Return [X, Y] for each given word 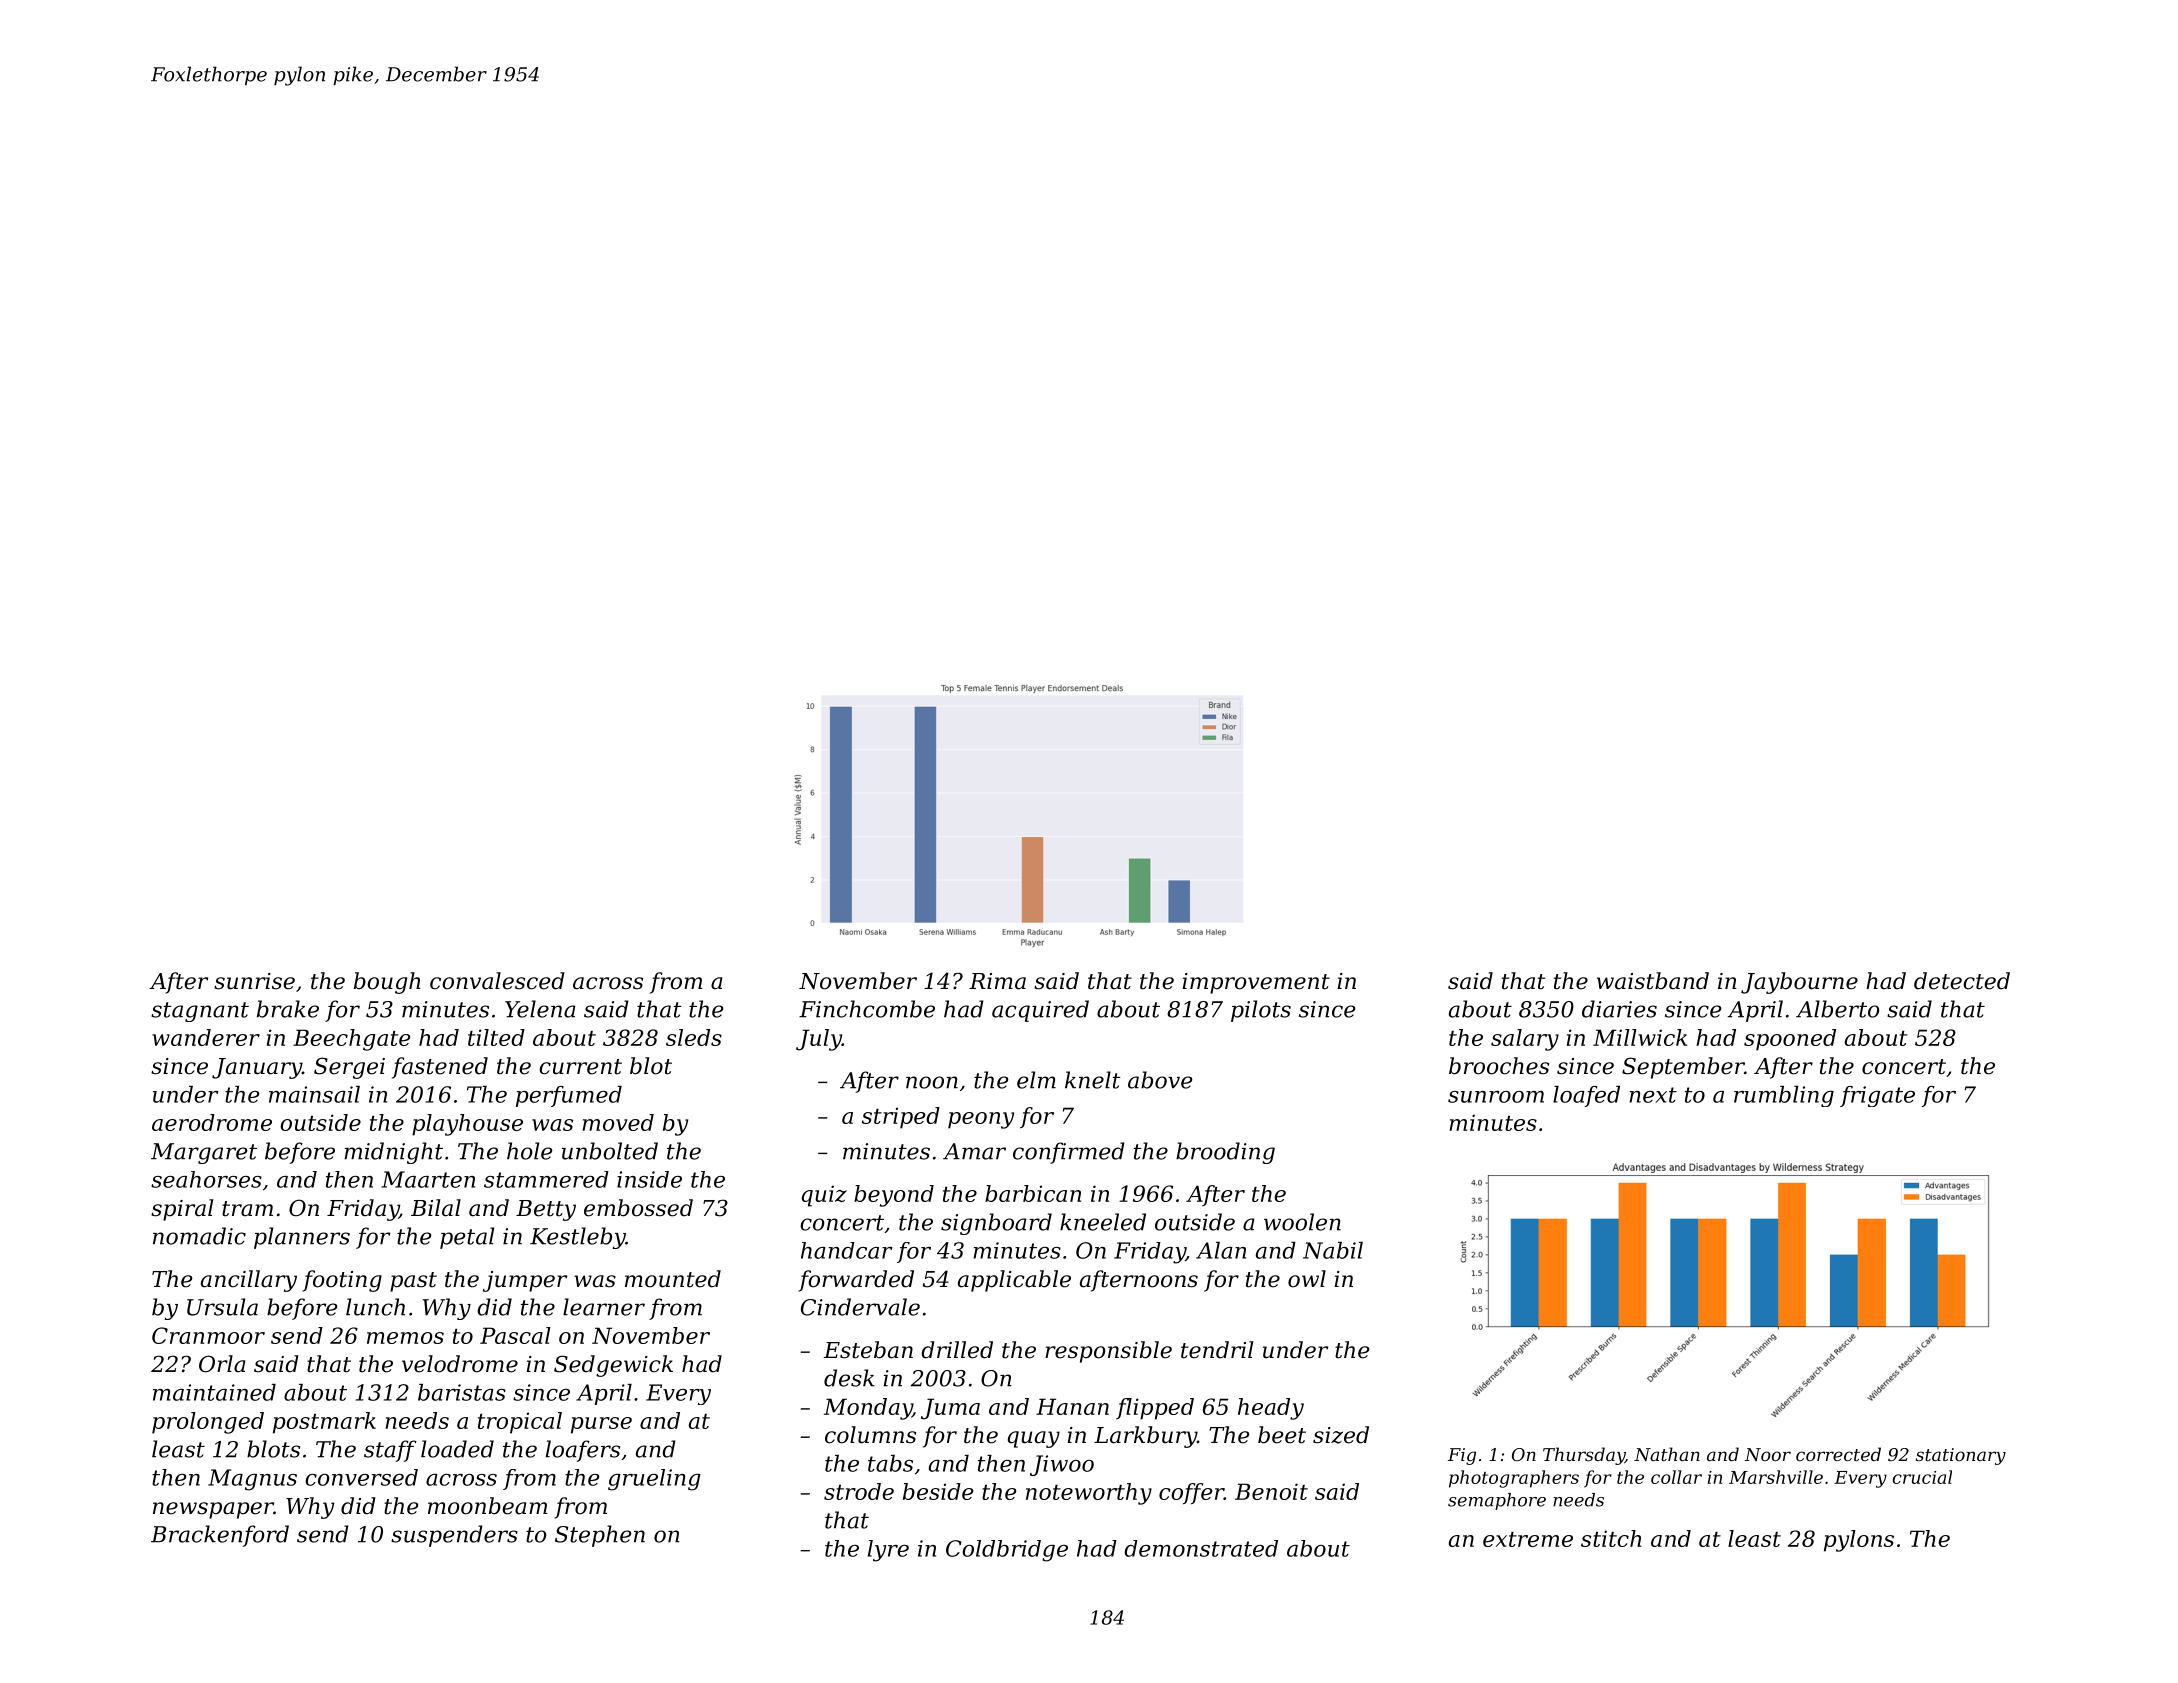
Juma [950, 1409]
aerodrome [212, 1122]
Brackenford [220, 1536]
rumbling [1784, 1096]
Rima [997, 981]
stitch [1611, 1538]
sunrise [254, 981]
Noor [1768, 1454]
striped [901, 1118]
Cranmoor [208, 1335]
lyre [888, 1551]
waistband [1653, 981]
